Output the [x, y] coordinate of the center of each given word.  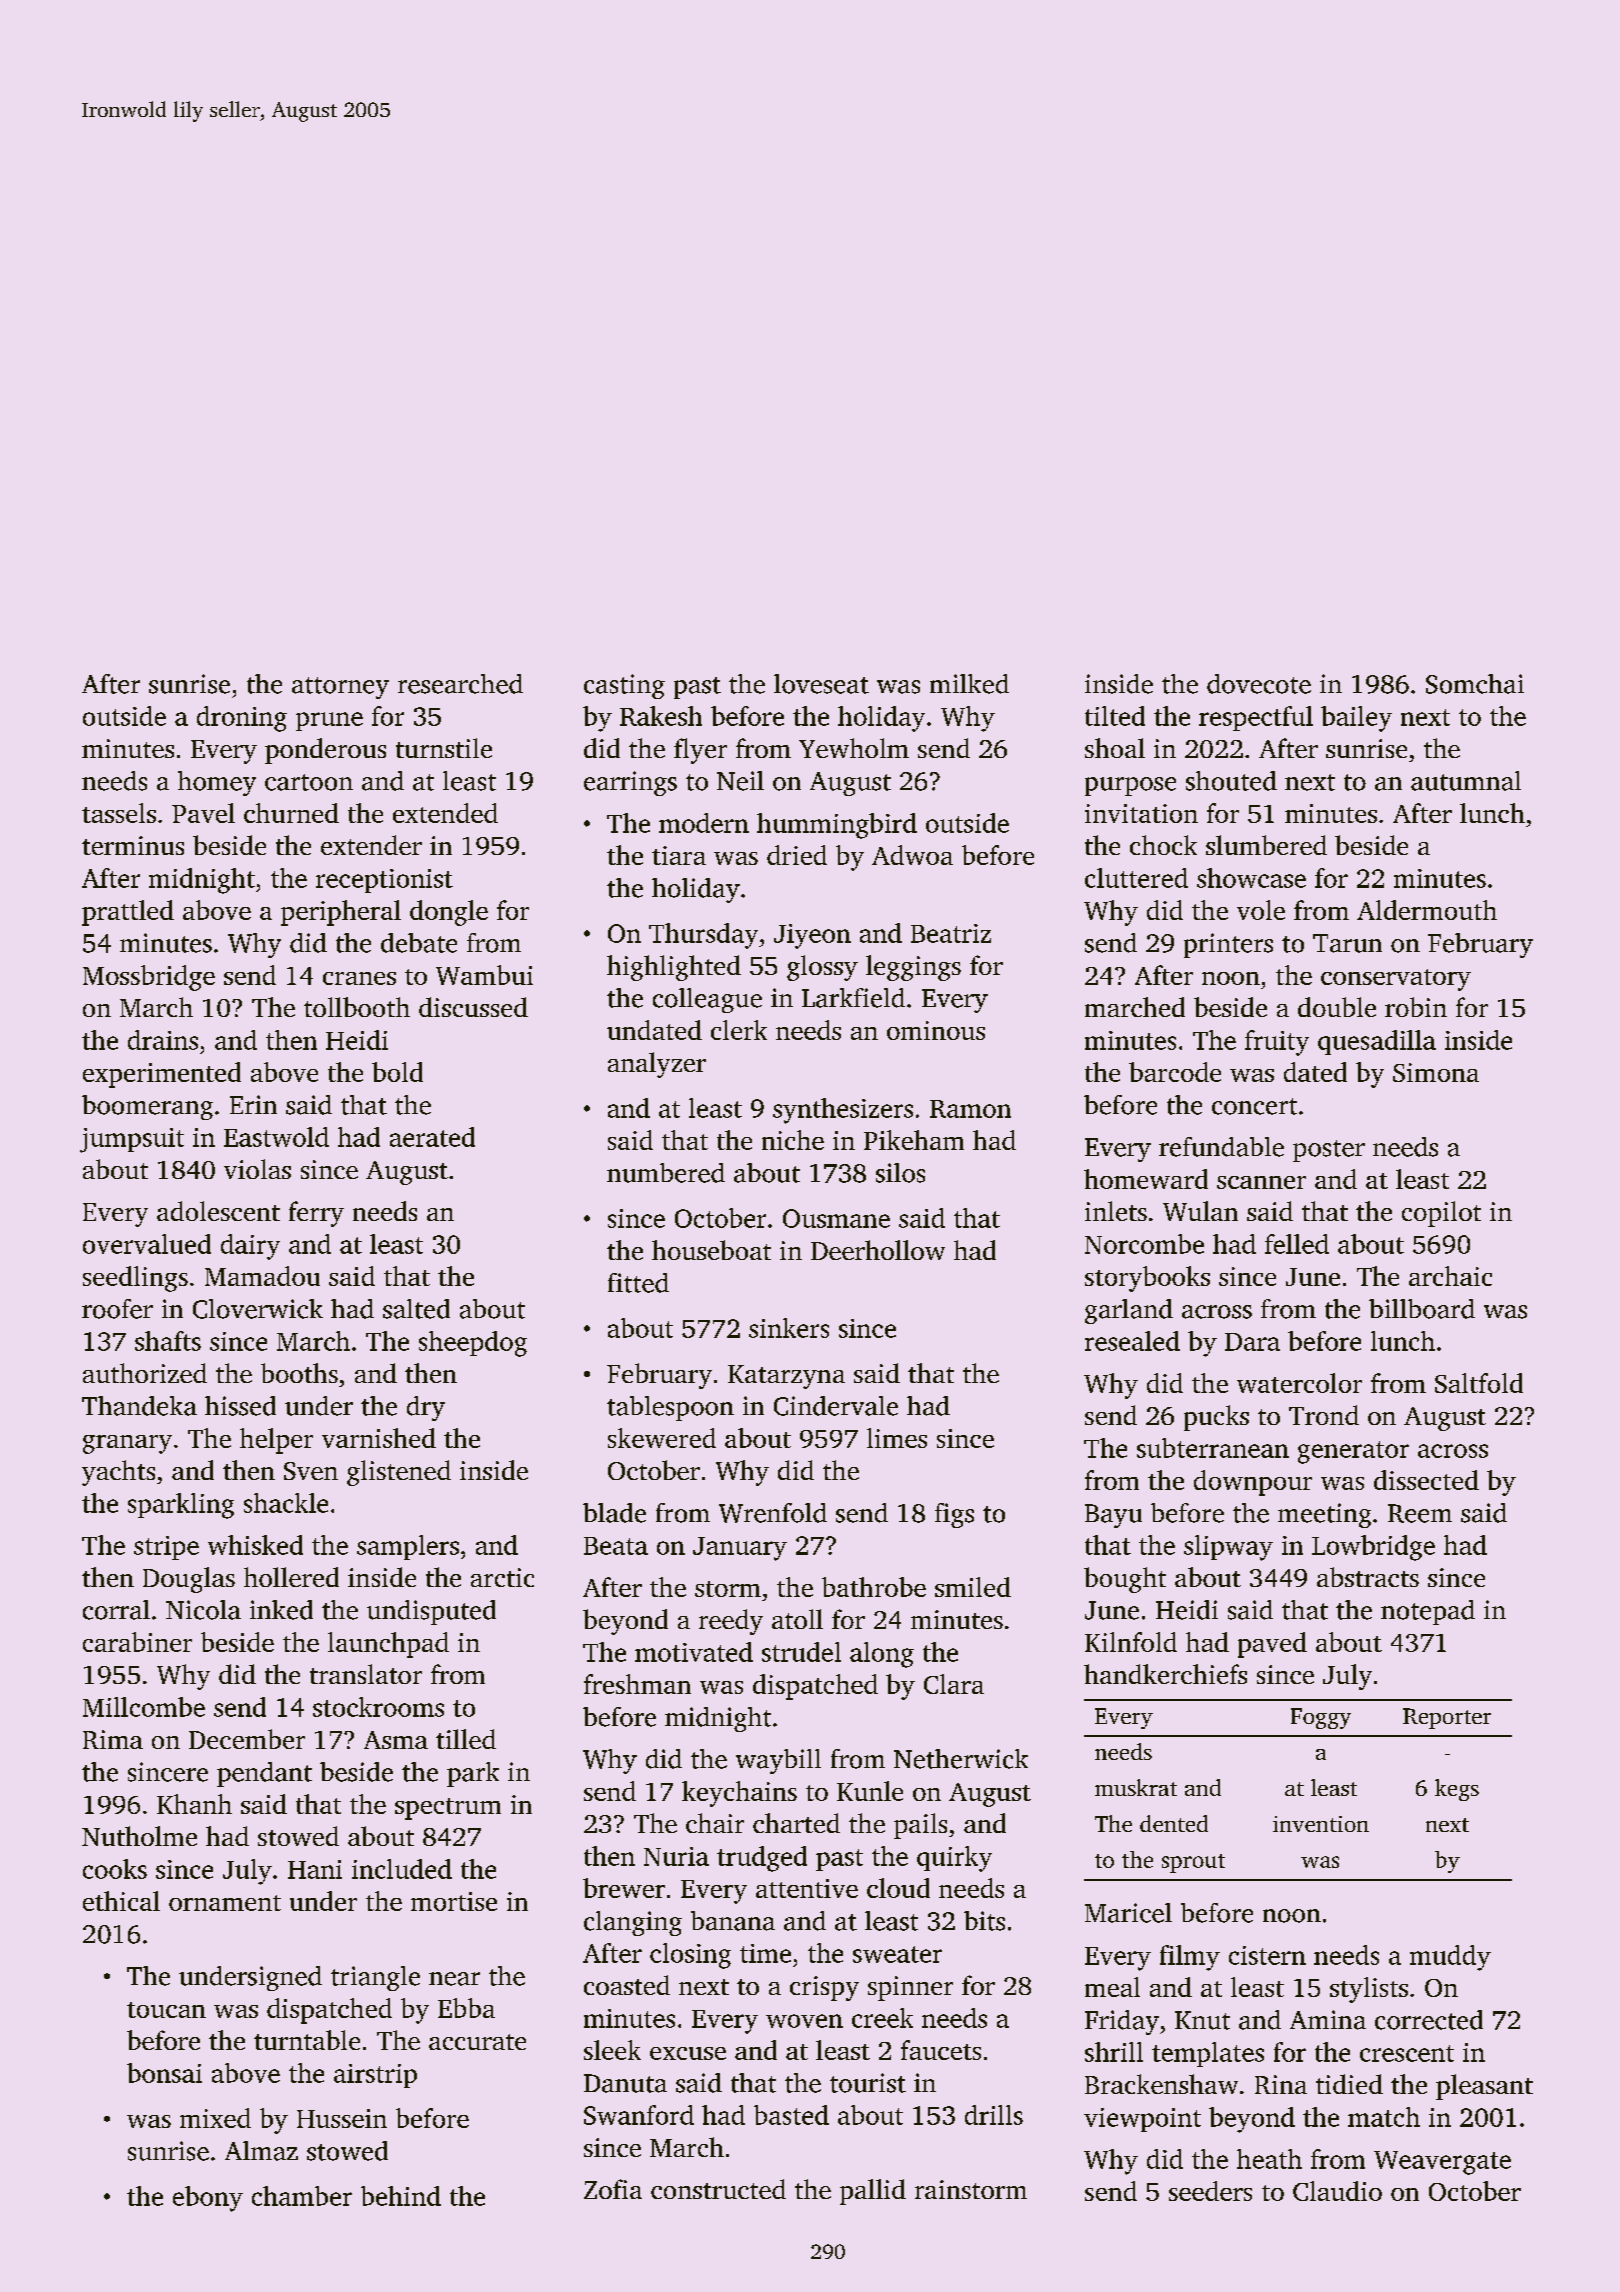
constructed [718, 2189]
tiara [679, 855]
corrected [1429, 2020]
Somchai [1475, 684]
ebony [208, 2199]
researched [460, 684]
